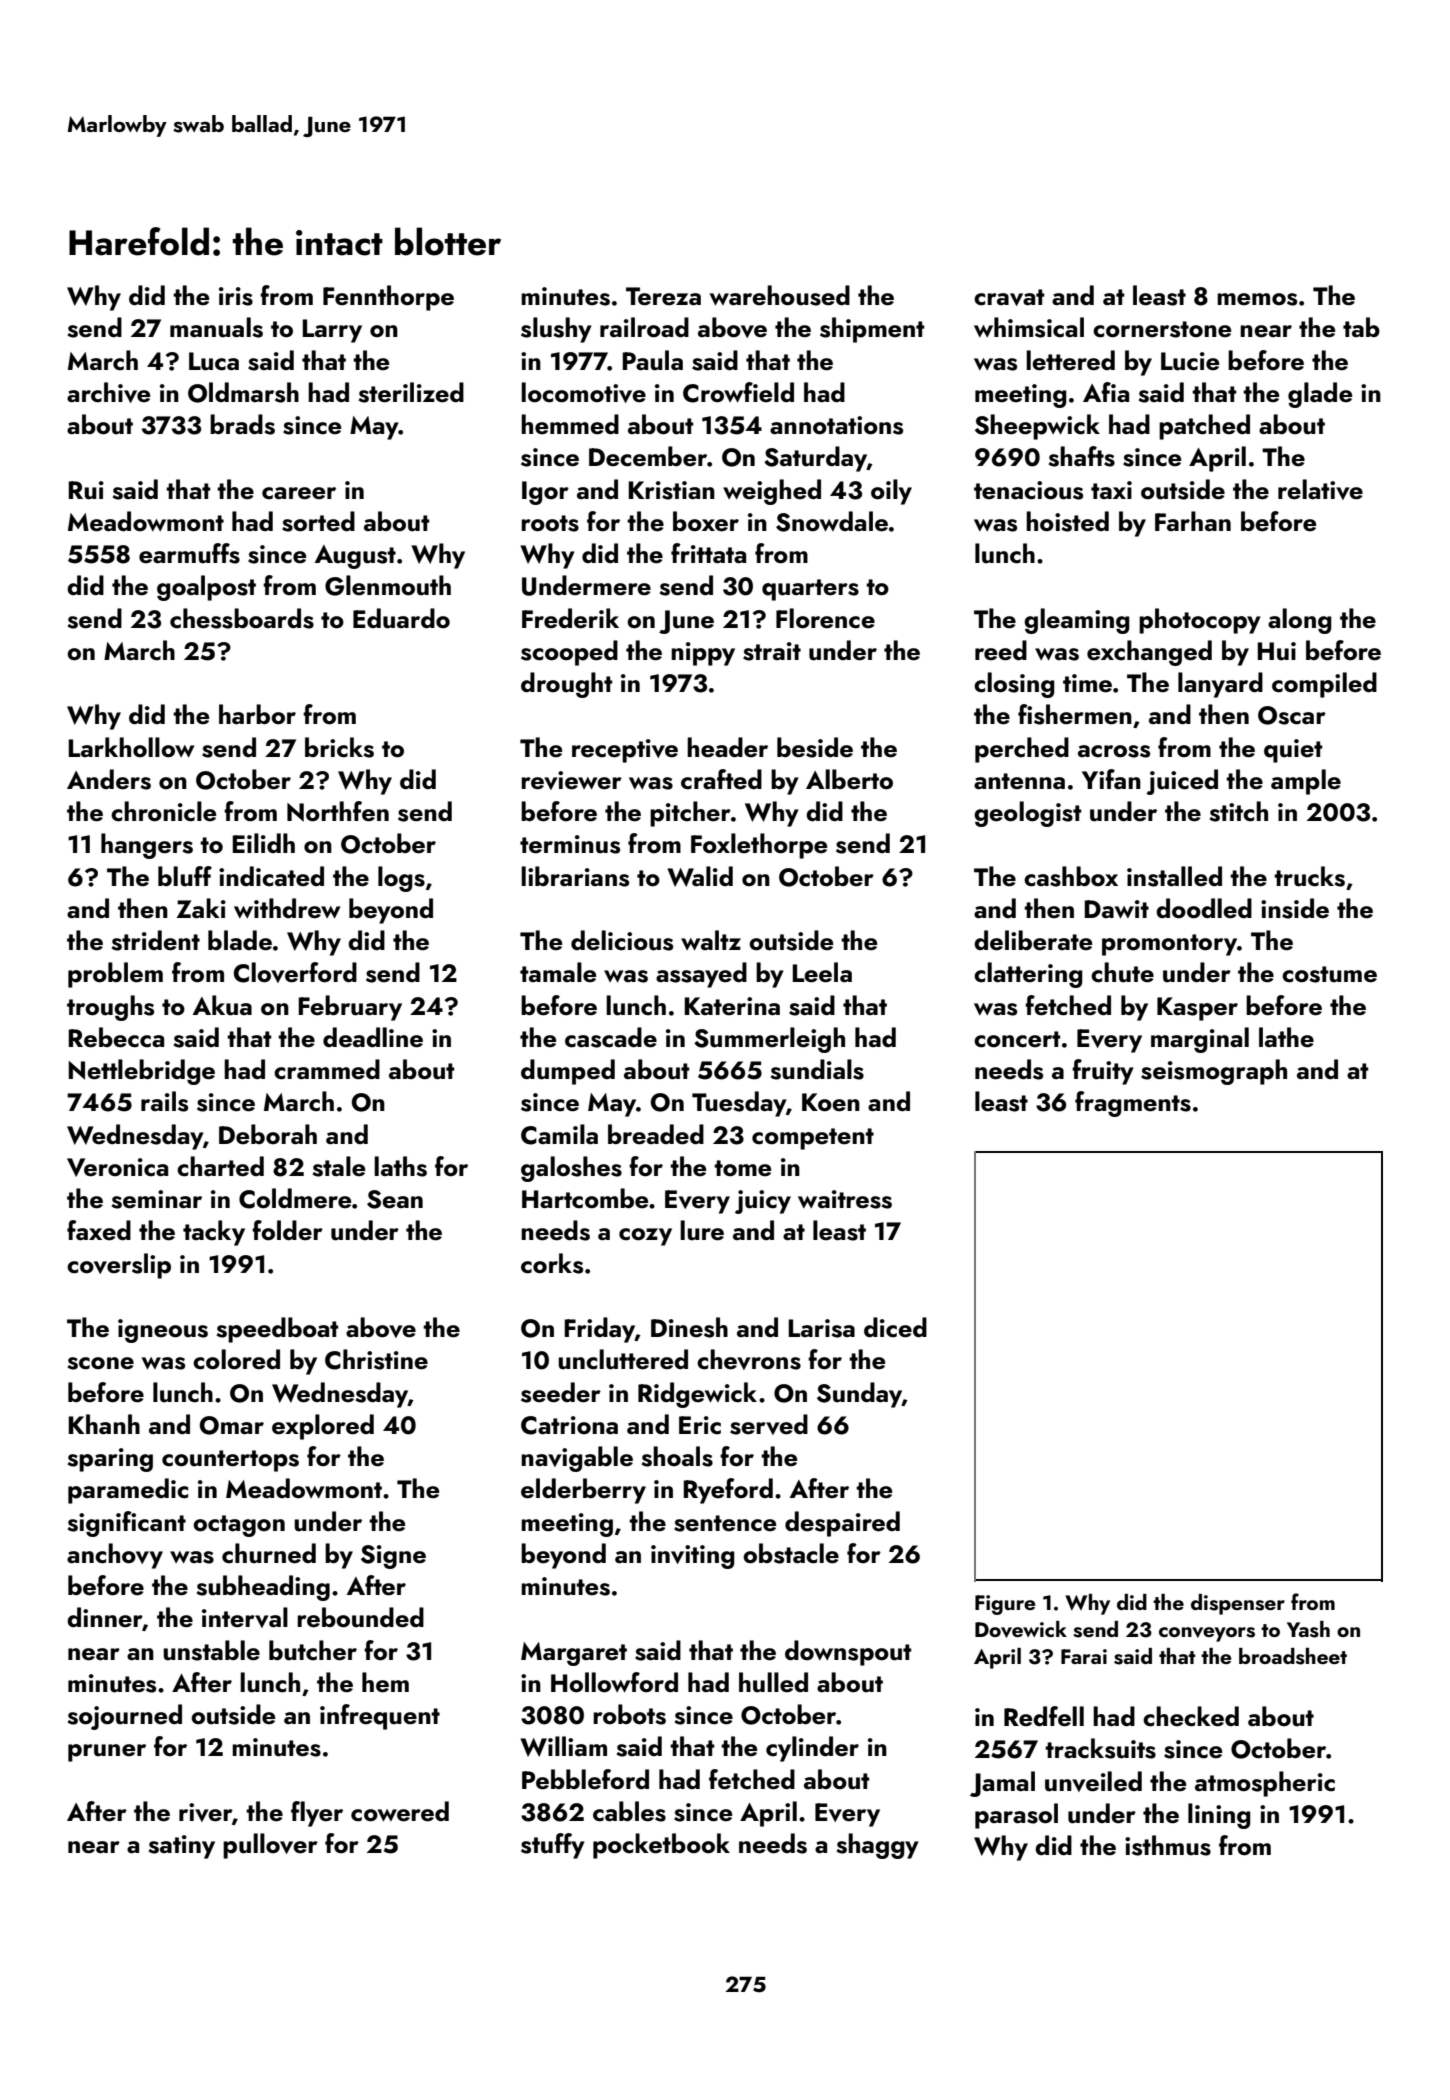 Image resolution: width=1450 pixels, height=2100 pixels. I want to click on photocopy, so click(1200, 621).
